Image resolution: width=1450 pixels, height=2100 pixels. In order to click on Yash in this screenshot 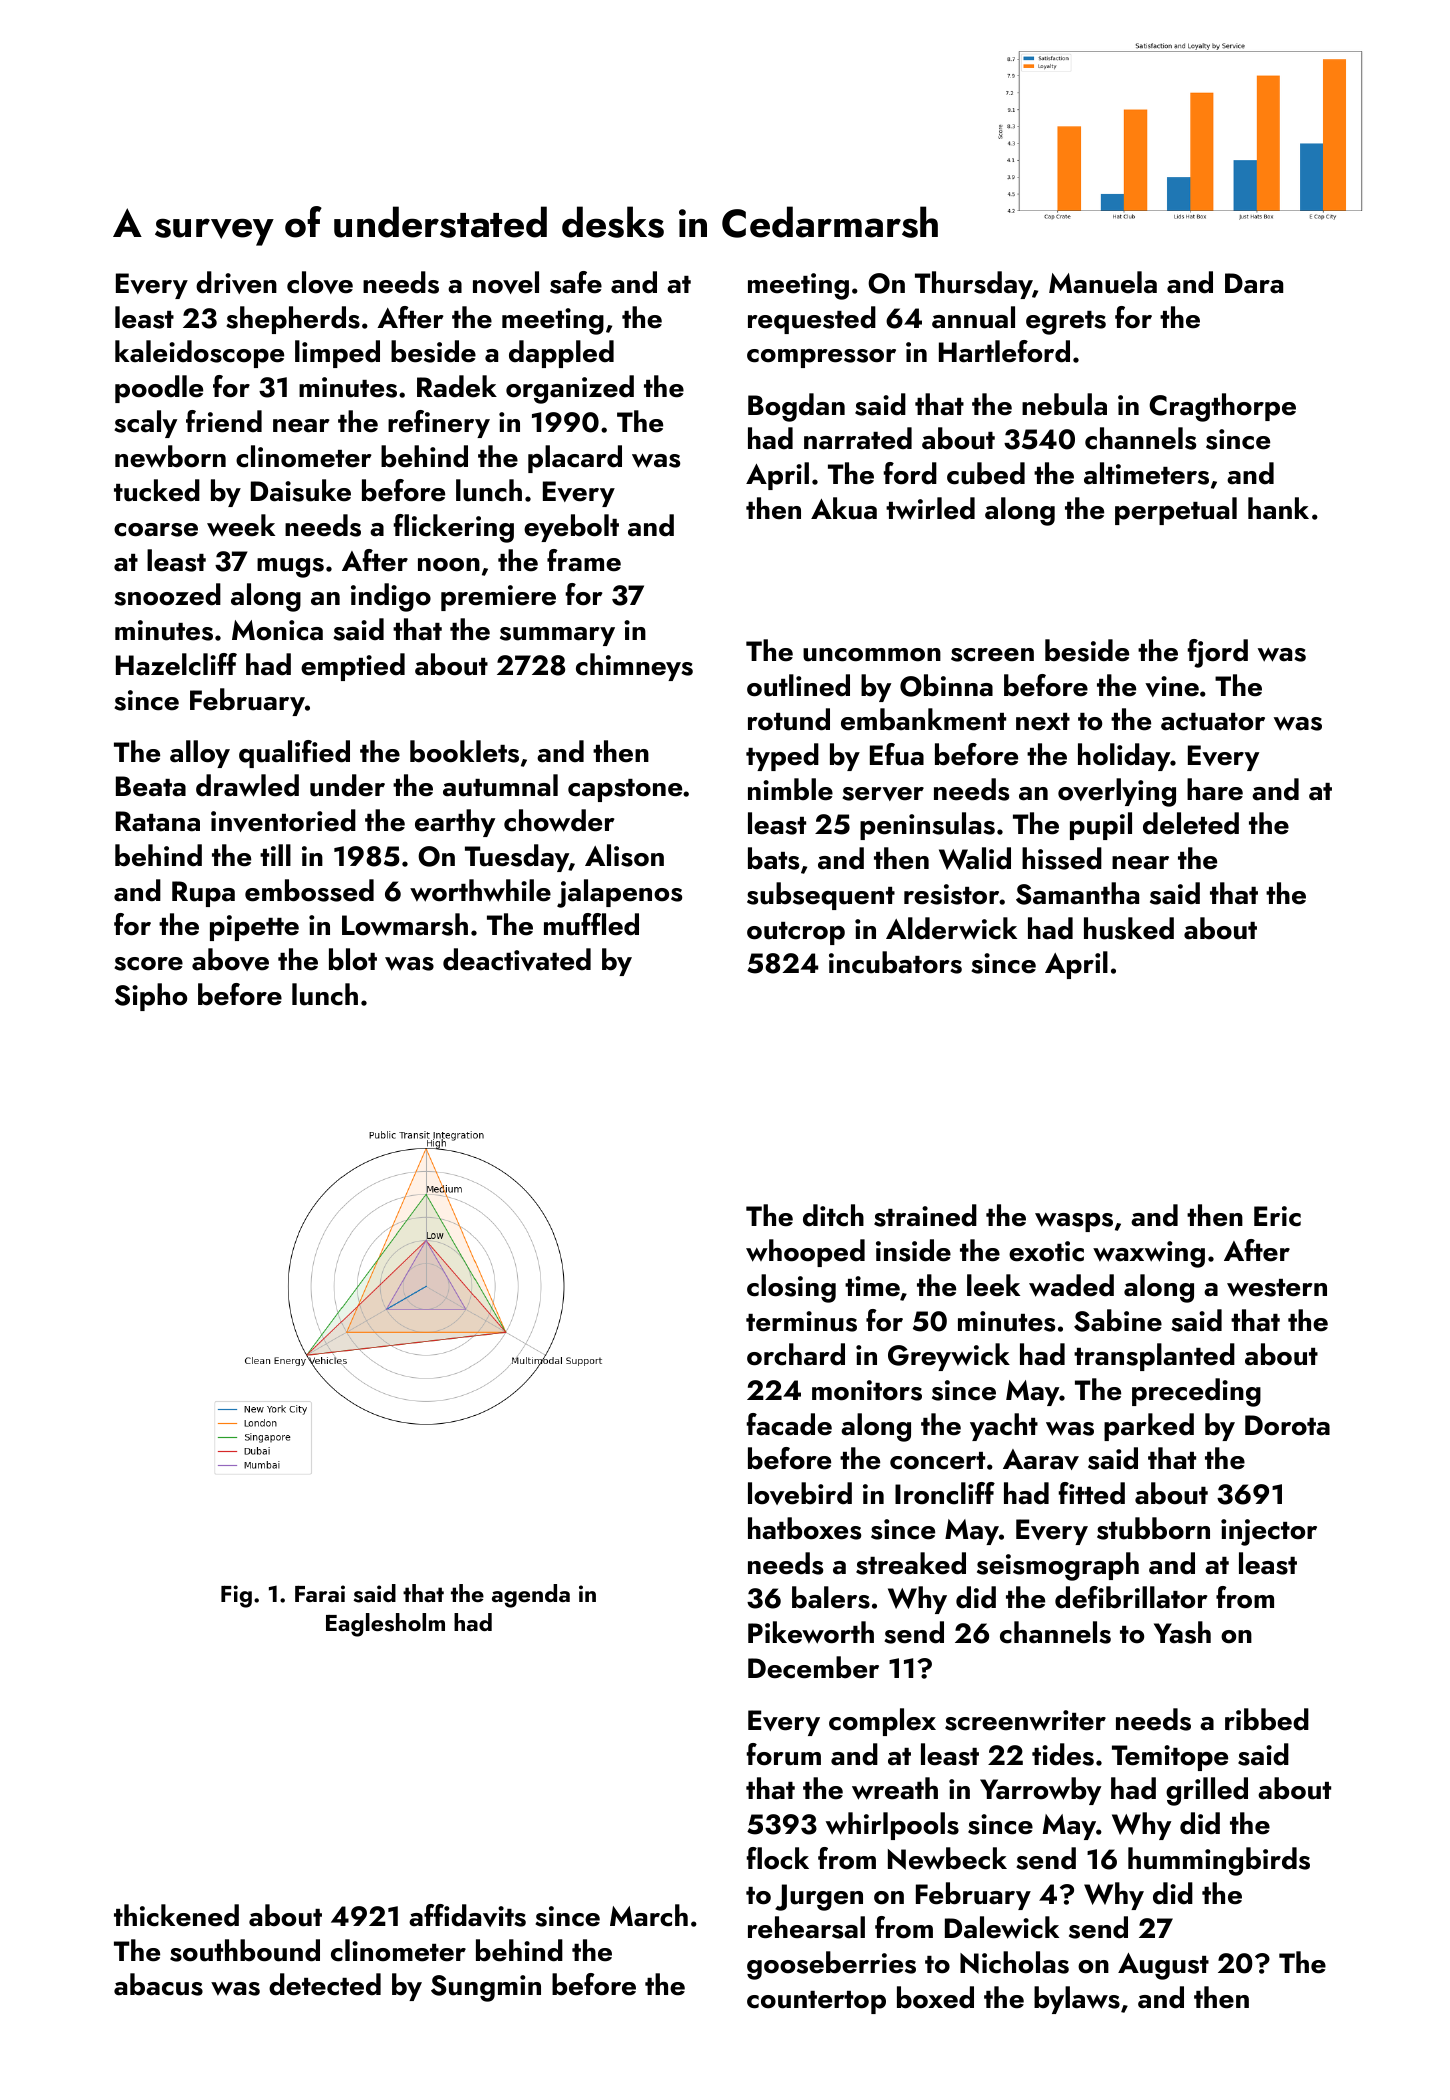, I will do `click(1182, 1632)`.
